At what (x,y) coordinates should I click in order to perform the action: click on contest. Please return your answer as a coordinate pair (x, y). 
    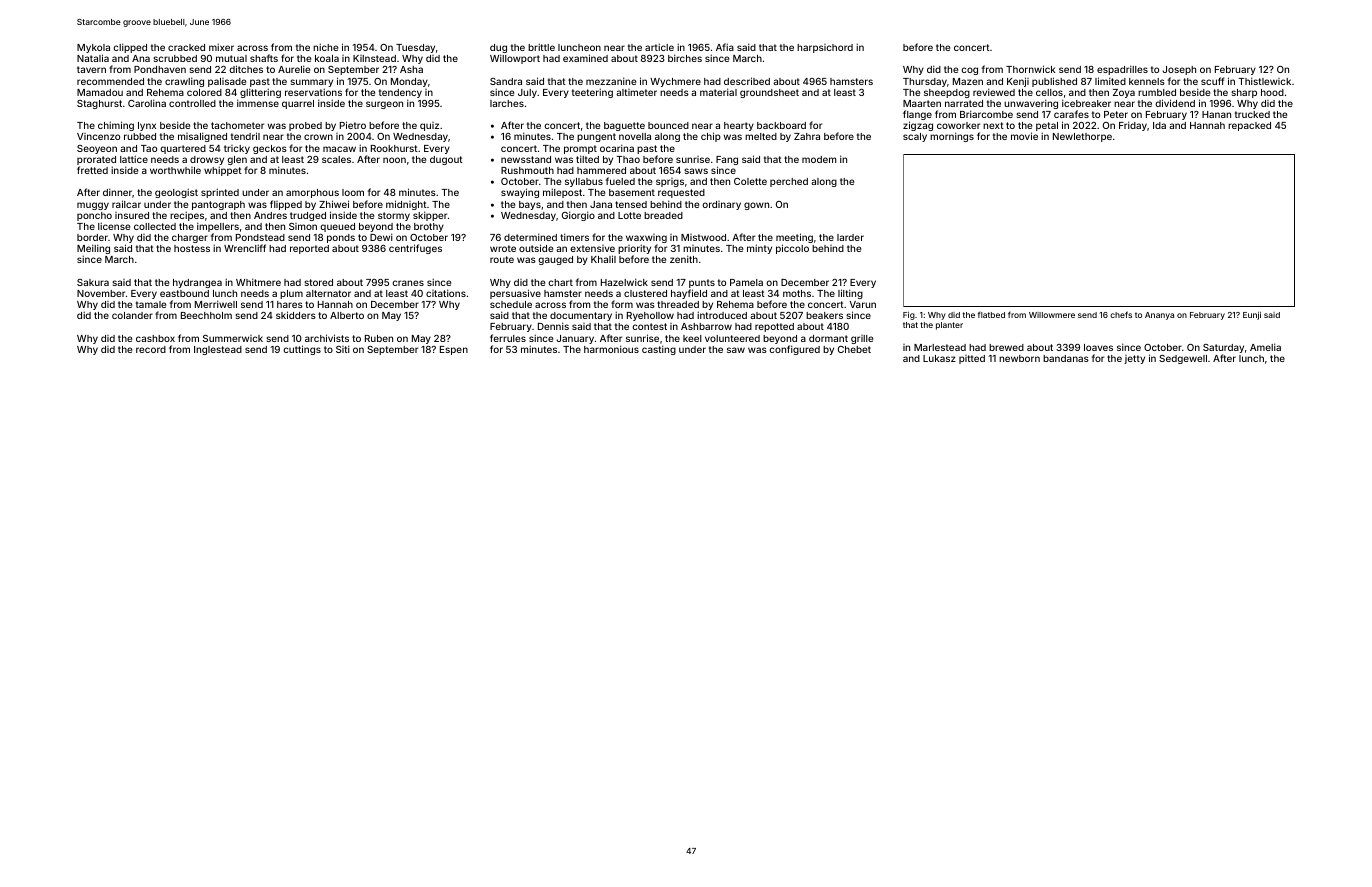
    Looking at the image, I should click on (649, 326).
